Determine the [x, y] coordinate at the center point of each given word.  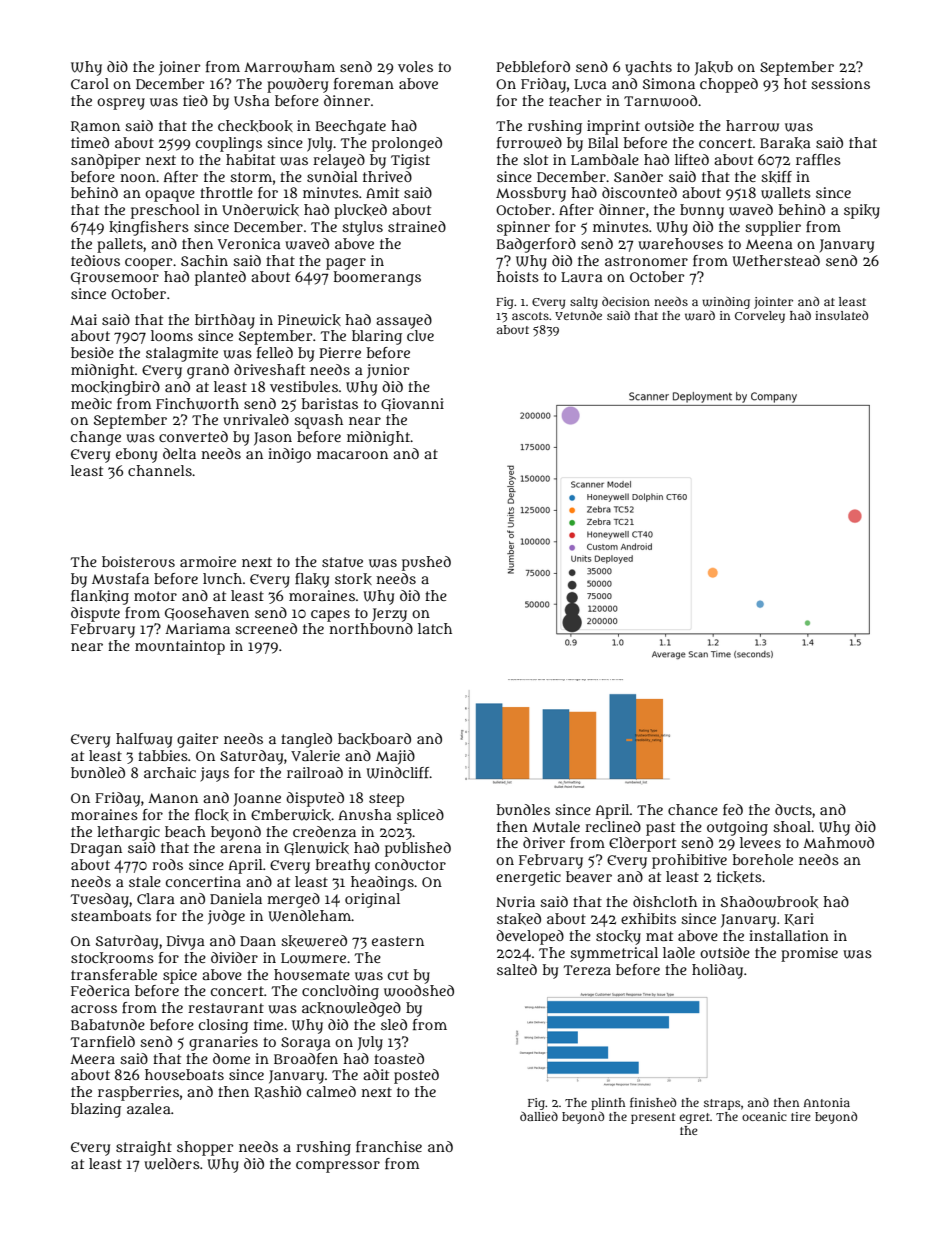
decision [626, 301]
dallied [539, 1116]
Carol [90, 83]
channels [160, 470]
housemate [312, 974]
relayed [339, 161]
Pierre [340, 352]
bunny [702, 211]
